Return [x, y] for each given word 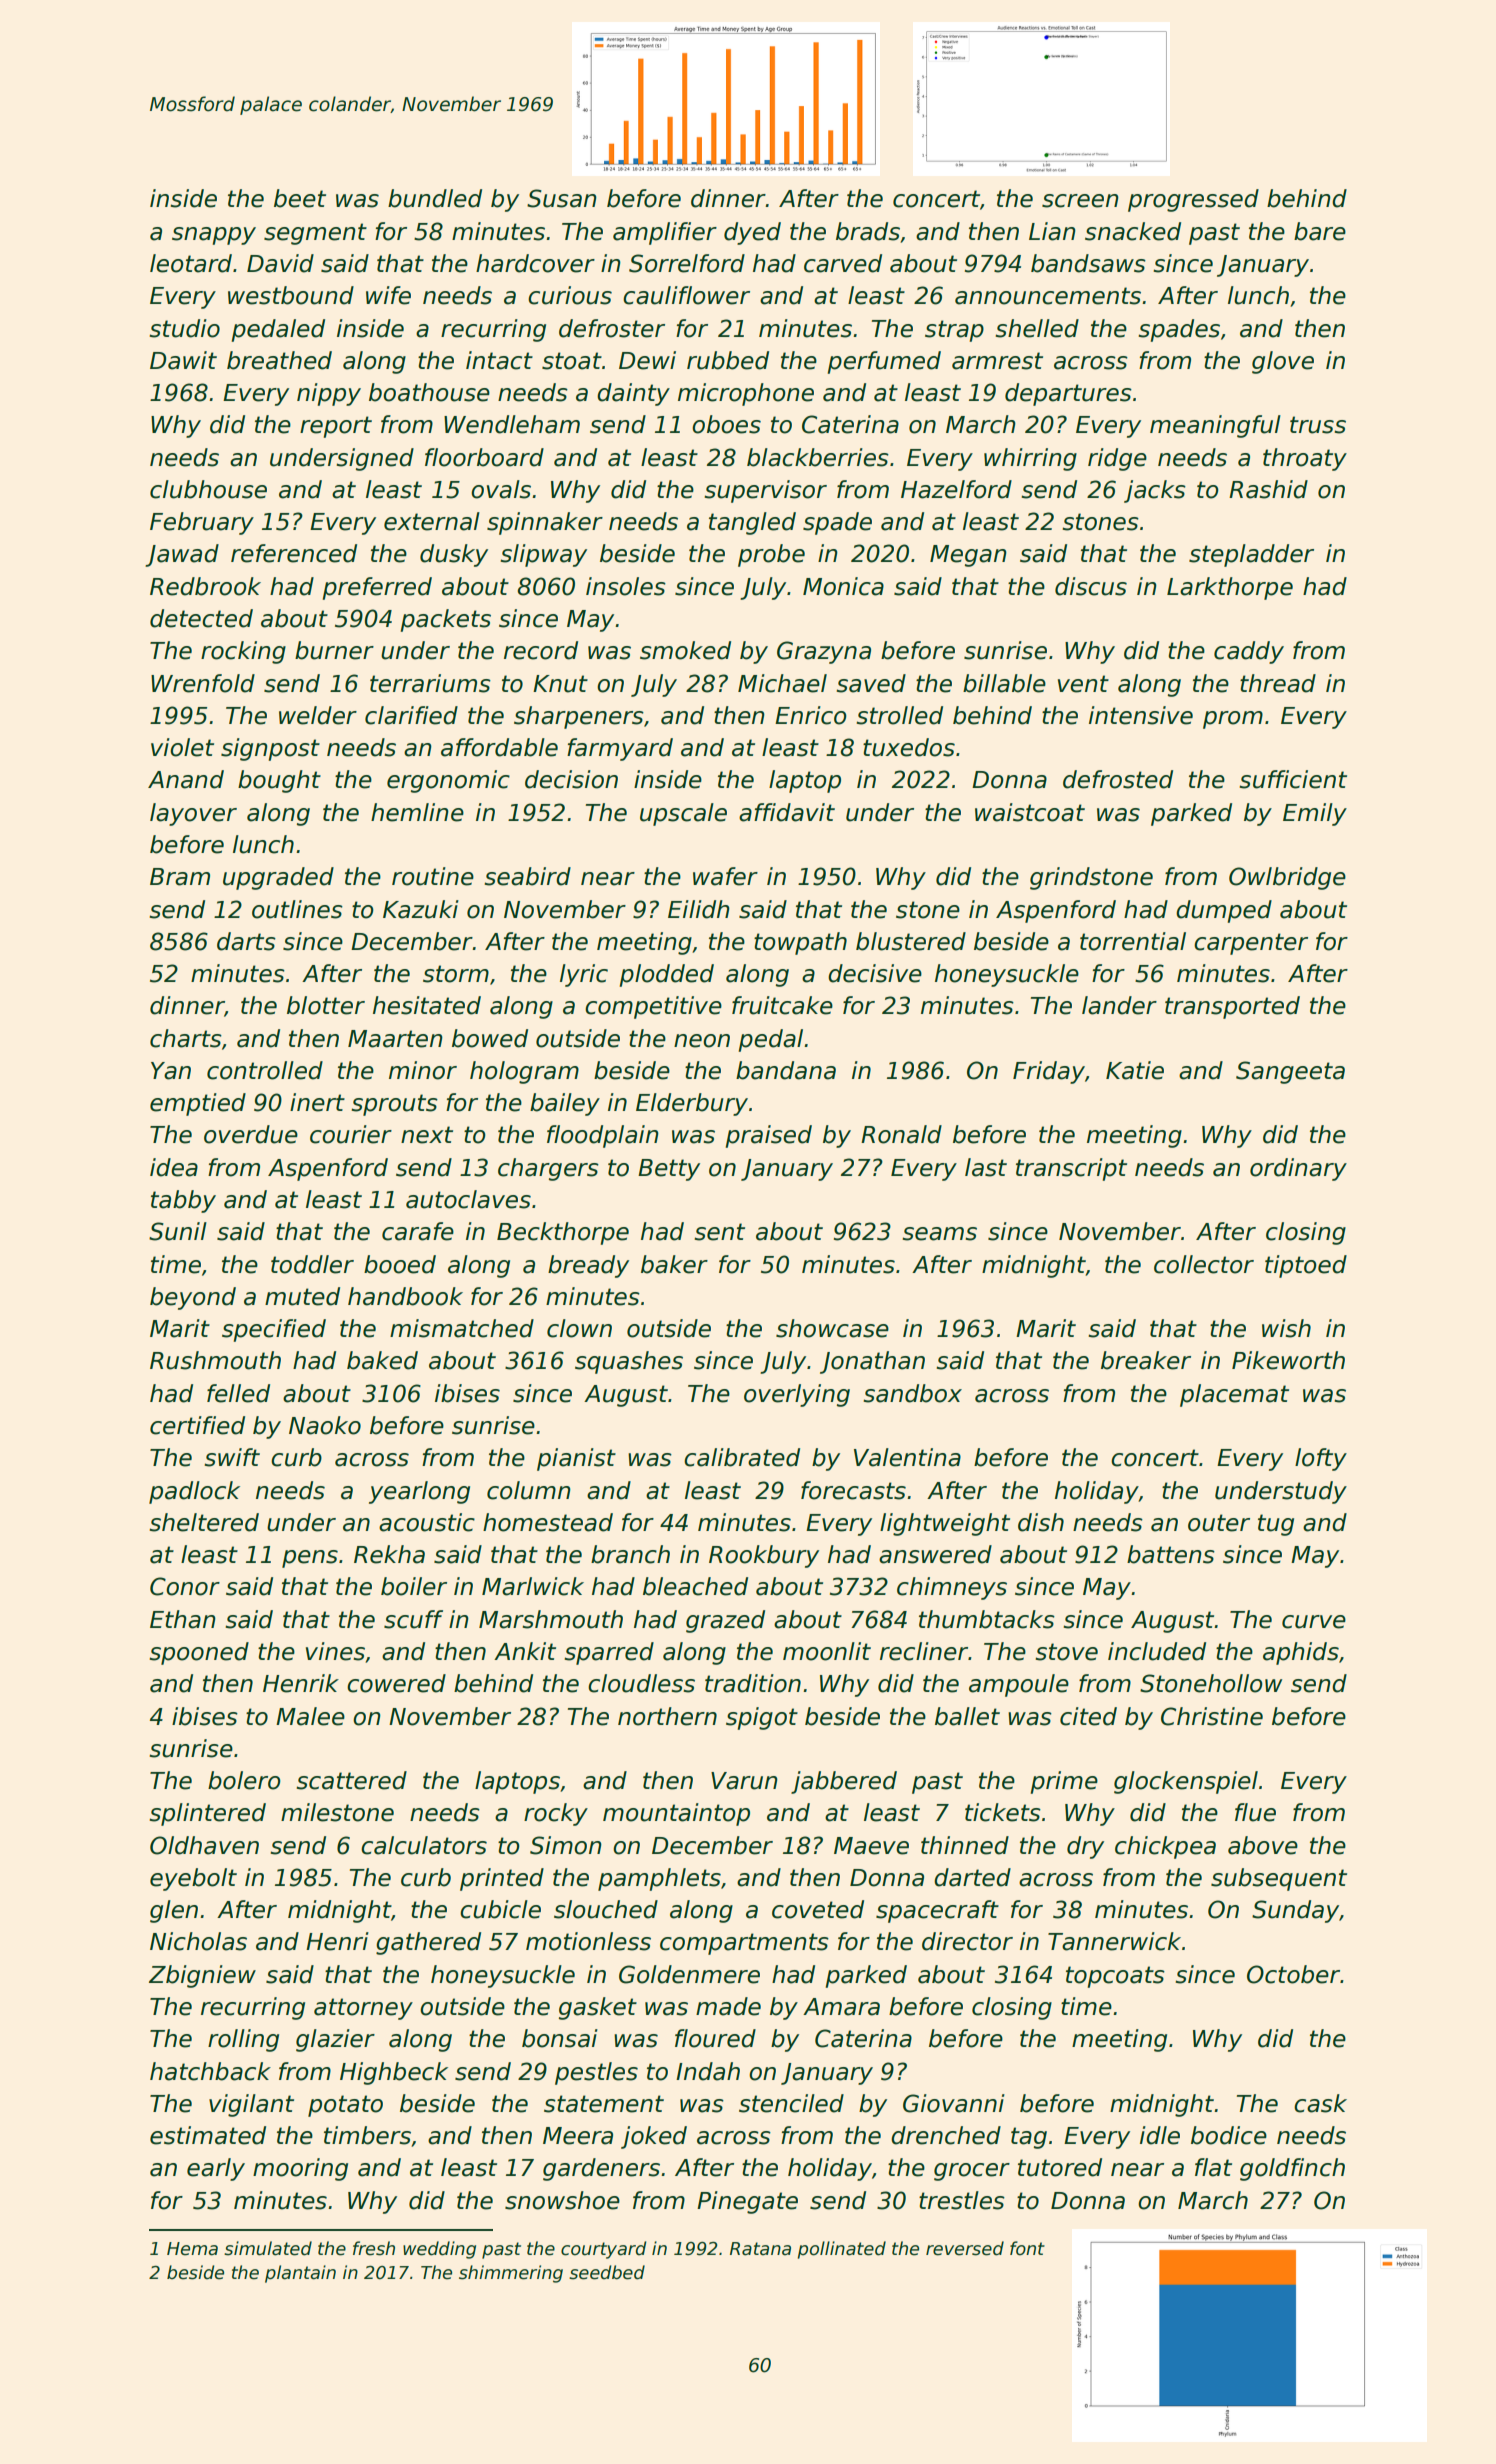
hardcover [535, 263]
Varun [744, 1781]
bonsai [560, 2038]
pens [310, 1559]
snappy [214, 236]
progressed [1193, 200]
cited [1088, 1716]
